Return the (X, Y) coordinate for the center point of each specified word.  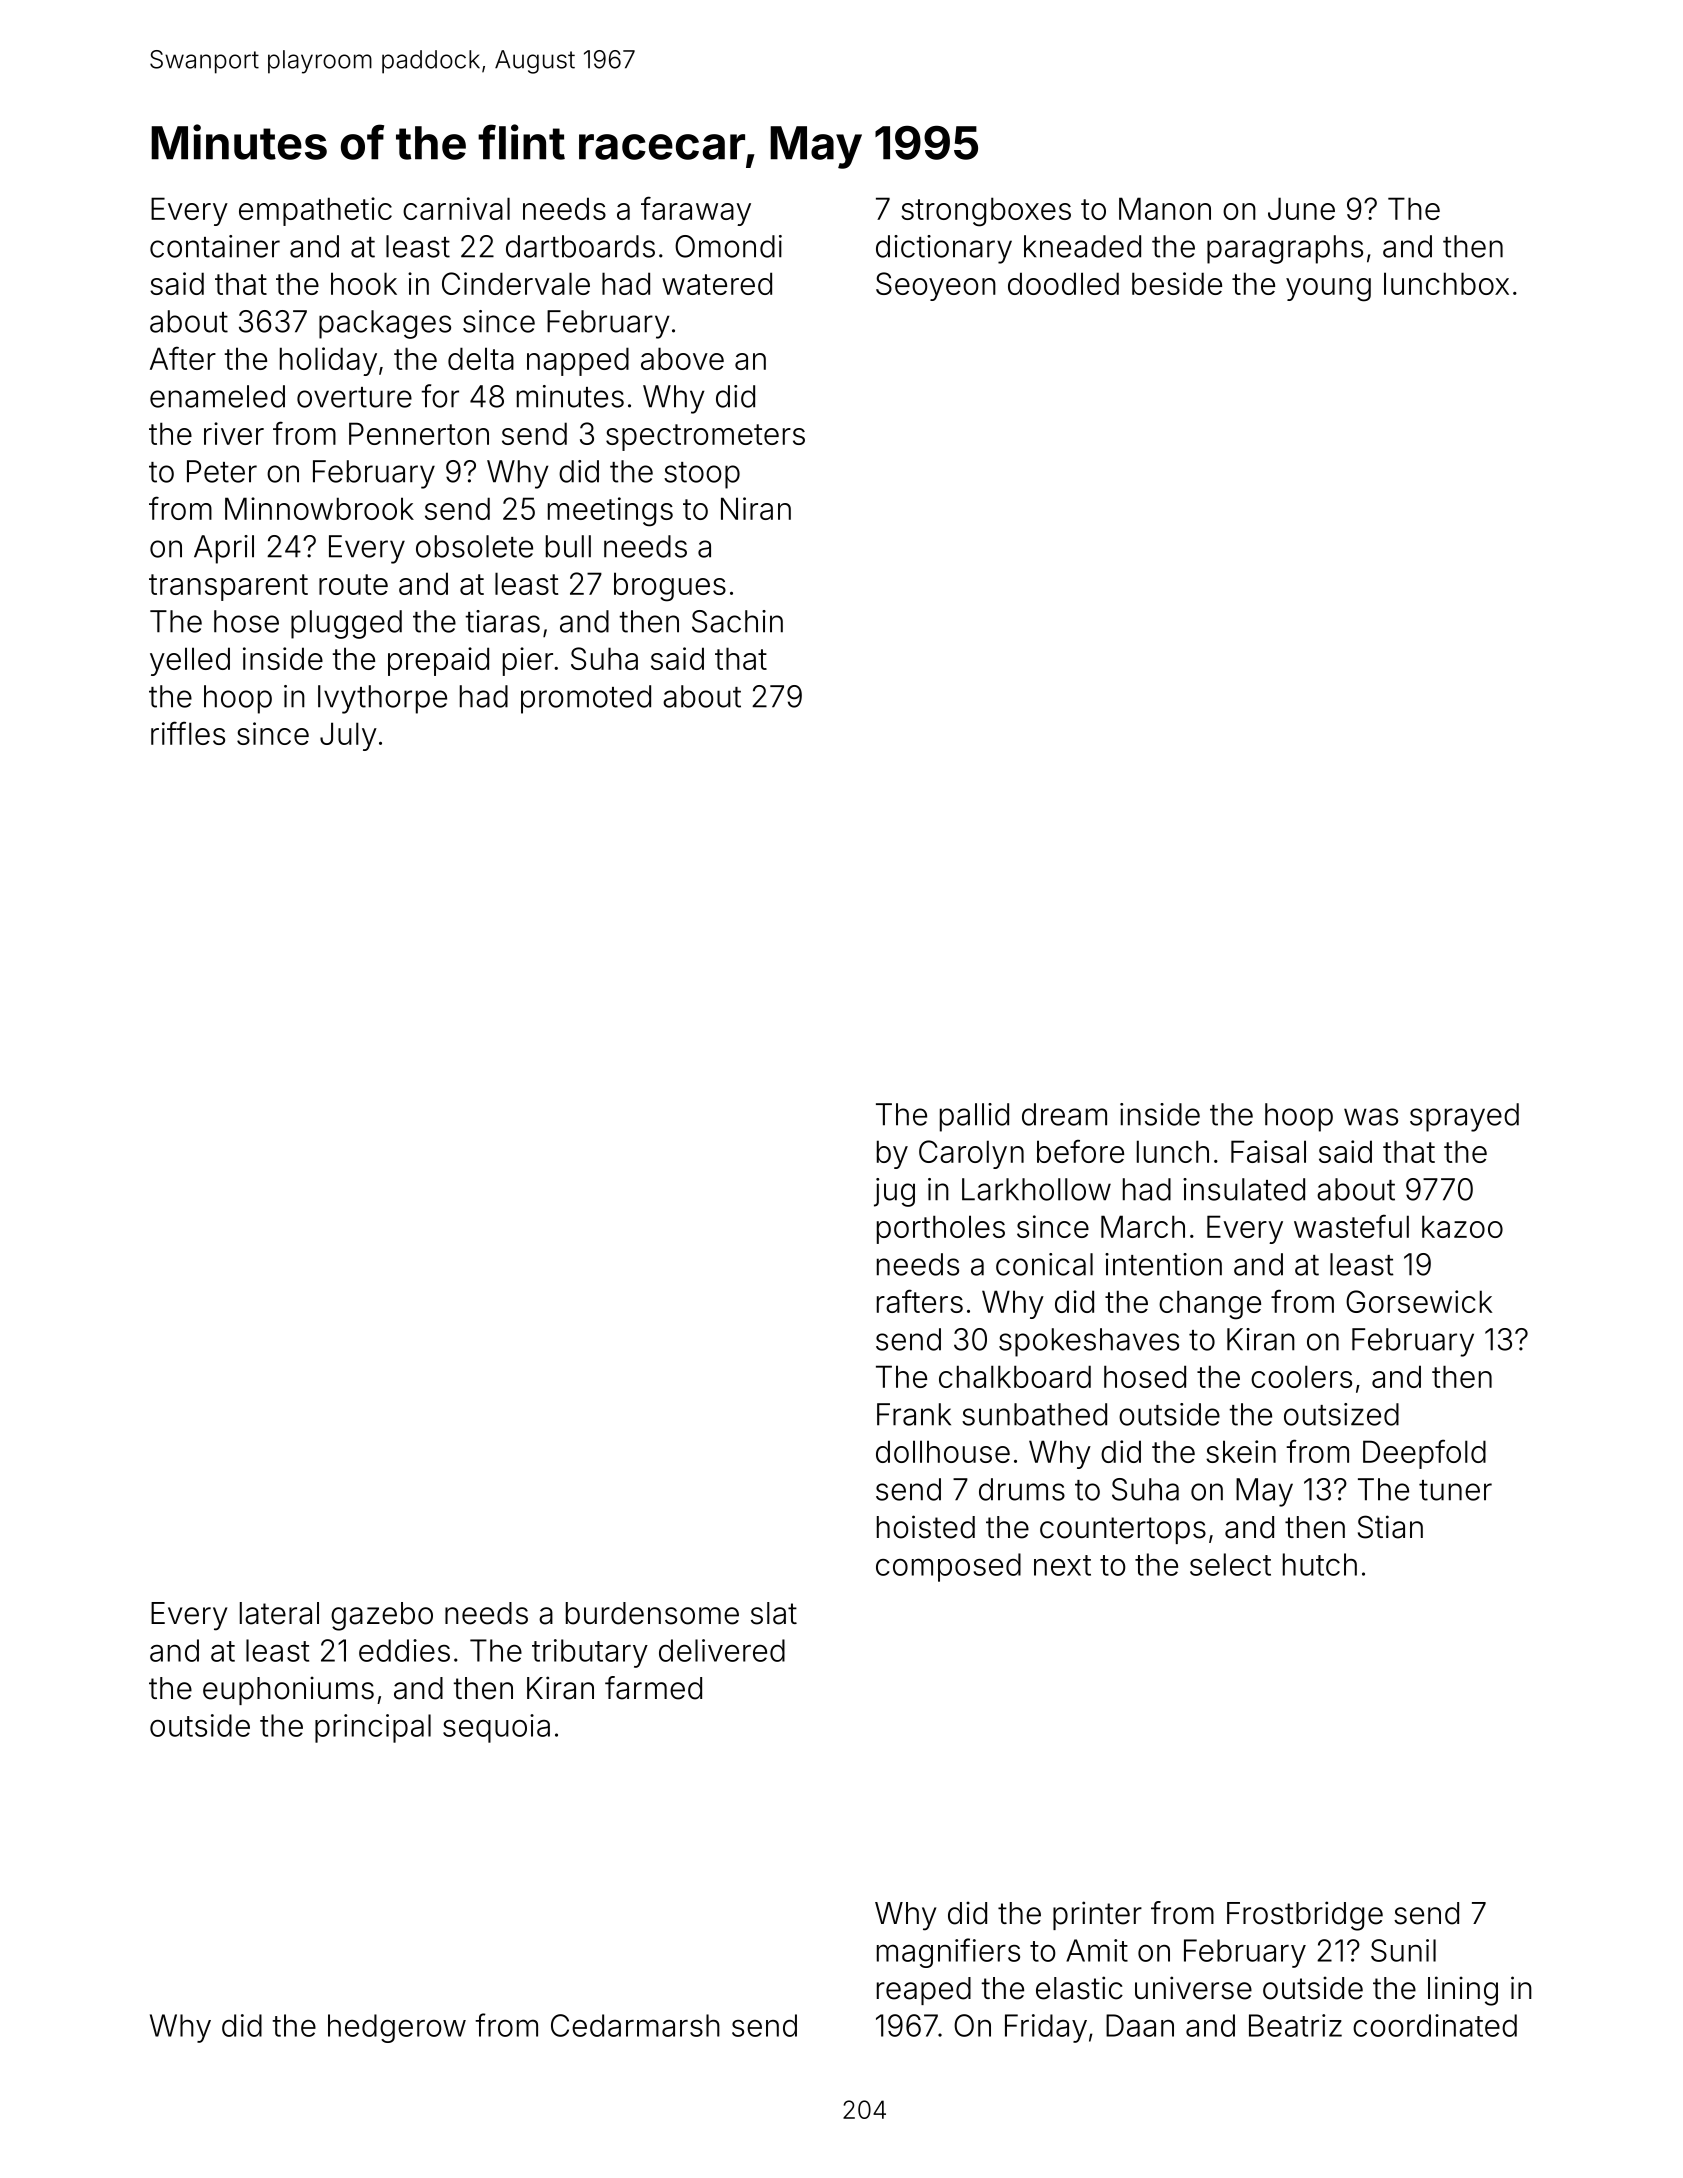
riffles (188, 733)
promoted (586, 699)
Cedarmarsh (635, 2025)
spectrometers (705, 437)
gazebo (382, 1616)
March (1143, 1226)
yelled (190, 661)
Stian (1390, 1527)
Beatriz (1295, 2025)
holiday (328, 361)
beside (1177, 283)
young (1328, 290)
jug (894, 1192)
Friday (1046, 2028)
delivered (722, 1650)
